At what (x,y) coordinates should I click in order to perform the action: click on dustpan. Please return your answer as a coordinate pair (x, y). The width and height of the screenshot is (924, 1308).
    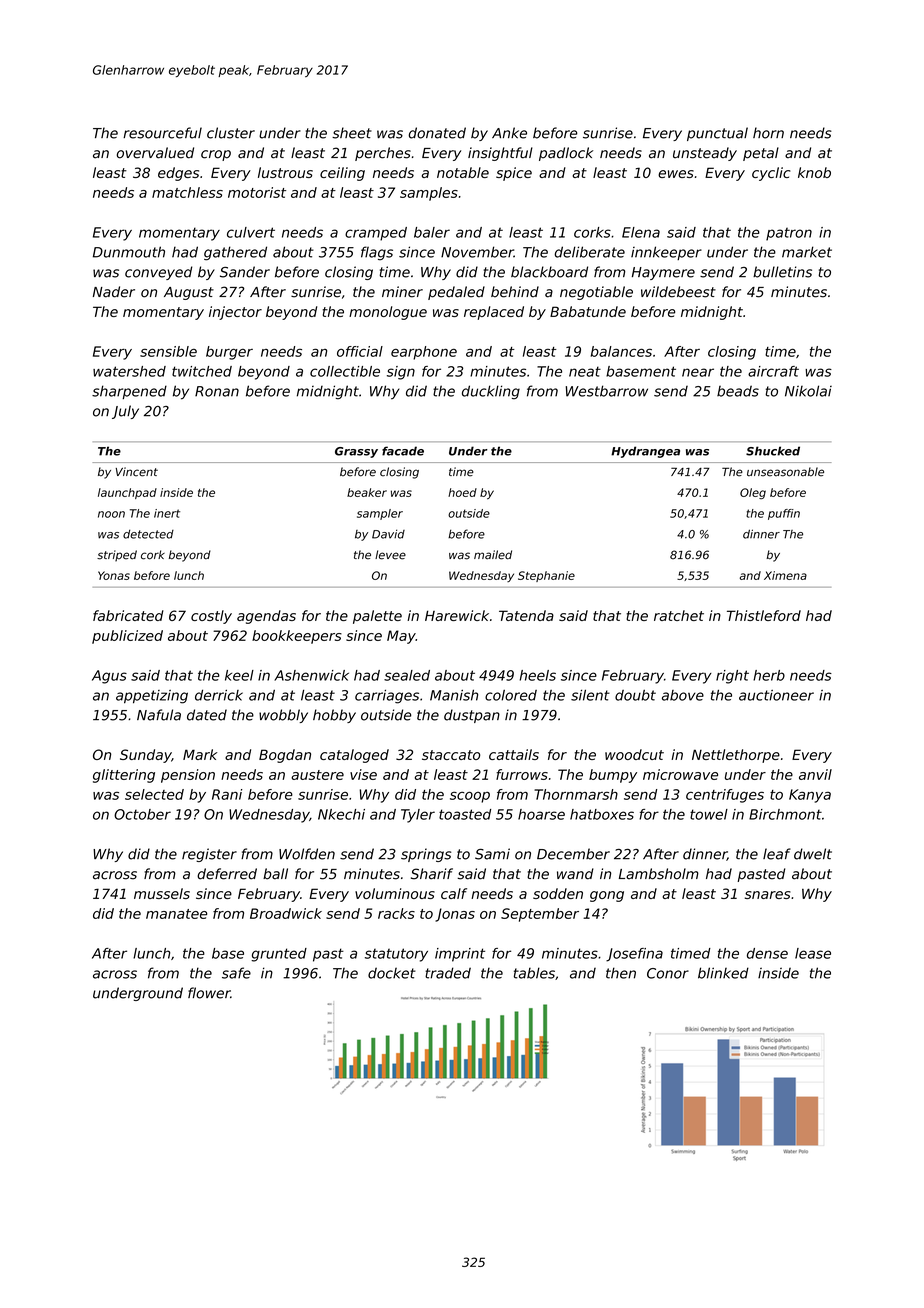
    Looking at the image, I should click on (472, 716).
